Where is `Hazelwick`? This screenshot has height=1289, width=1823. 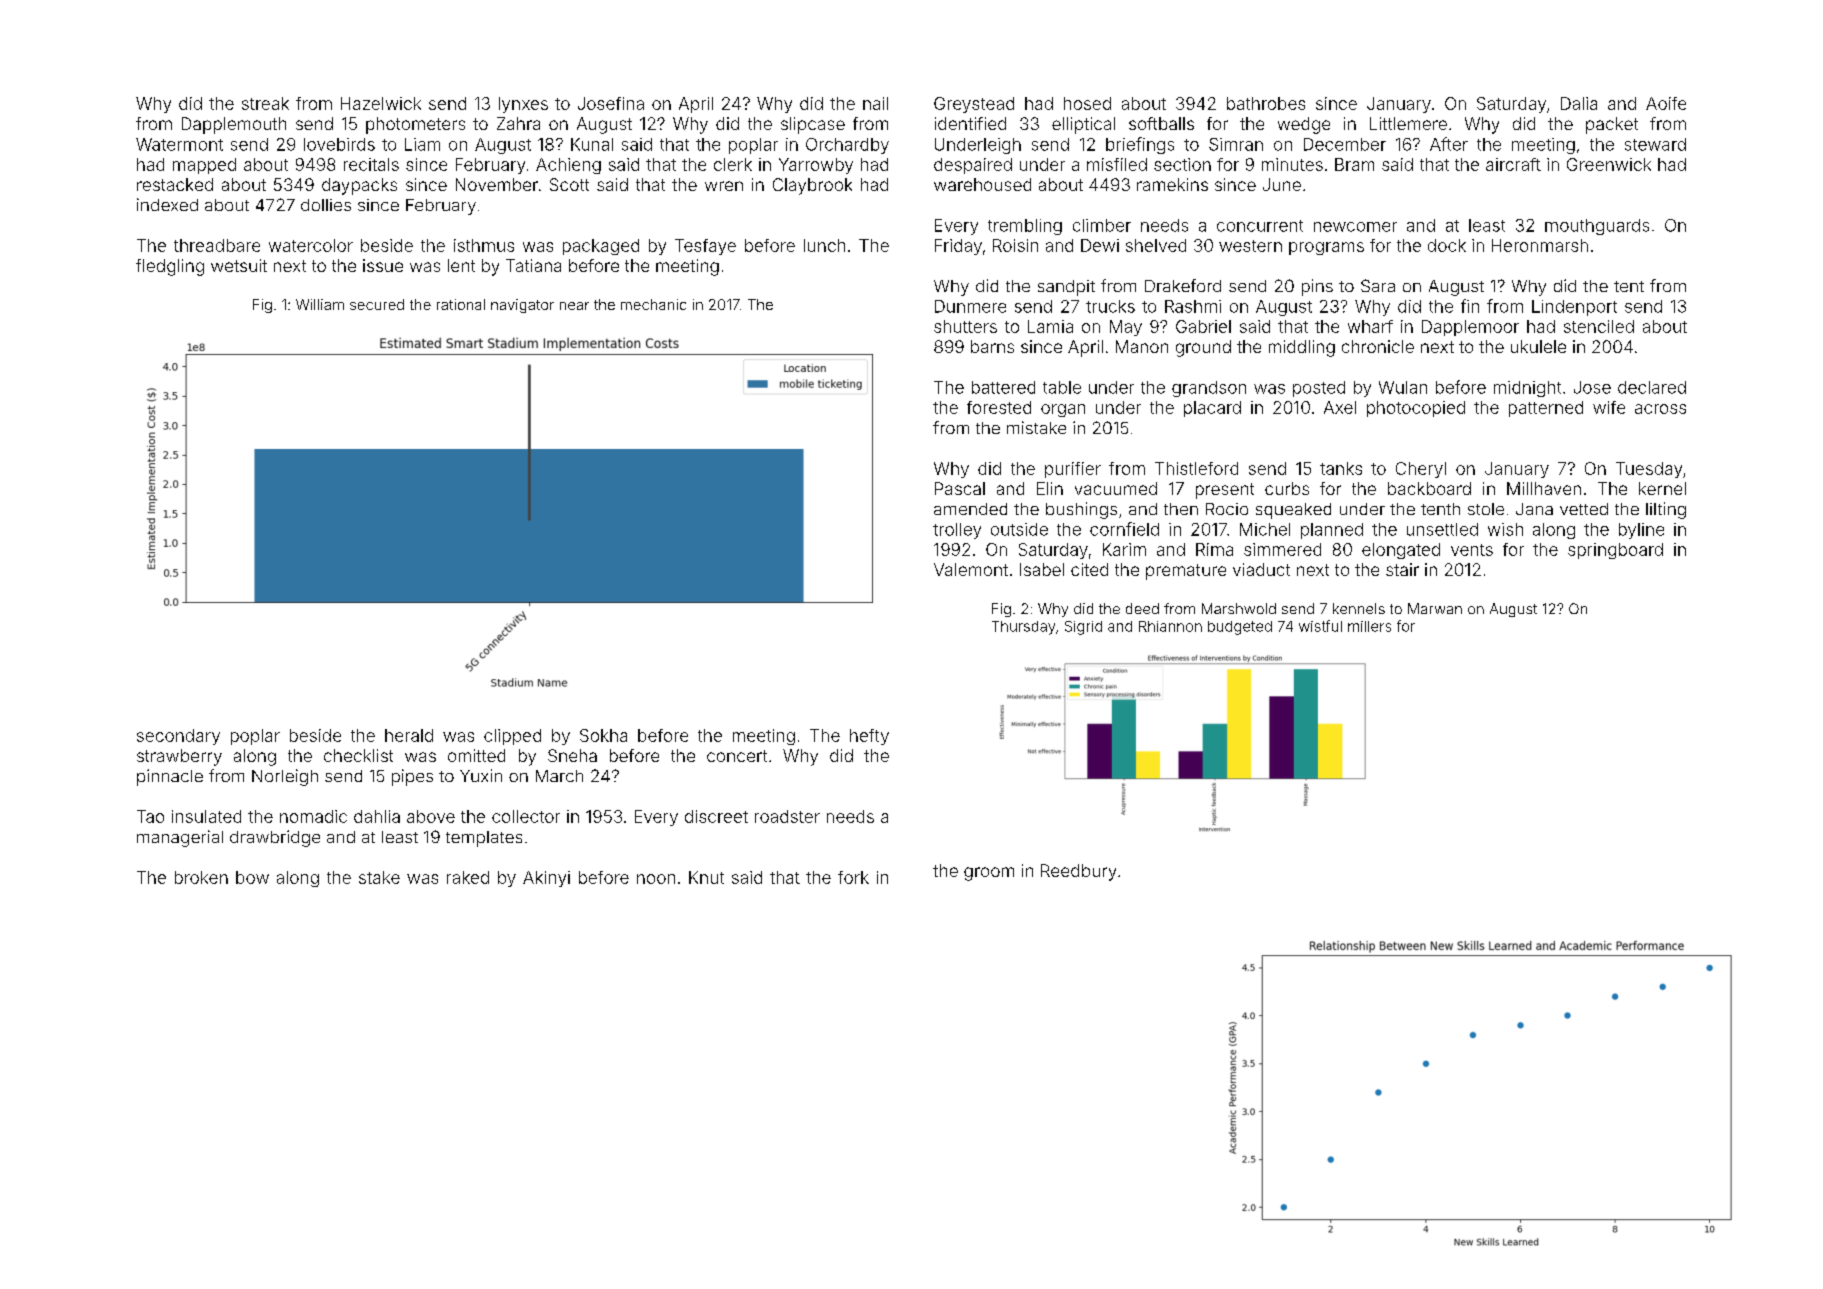
Hazelwick is located at coordinates (381, 103).
